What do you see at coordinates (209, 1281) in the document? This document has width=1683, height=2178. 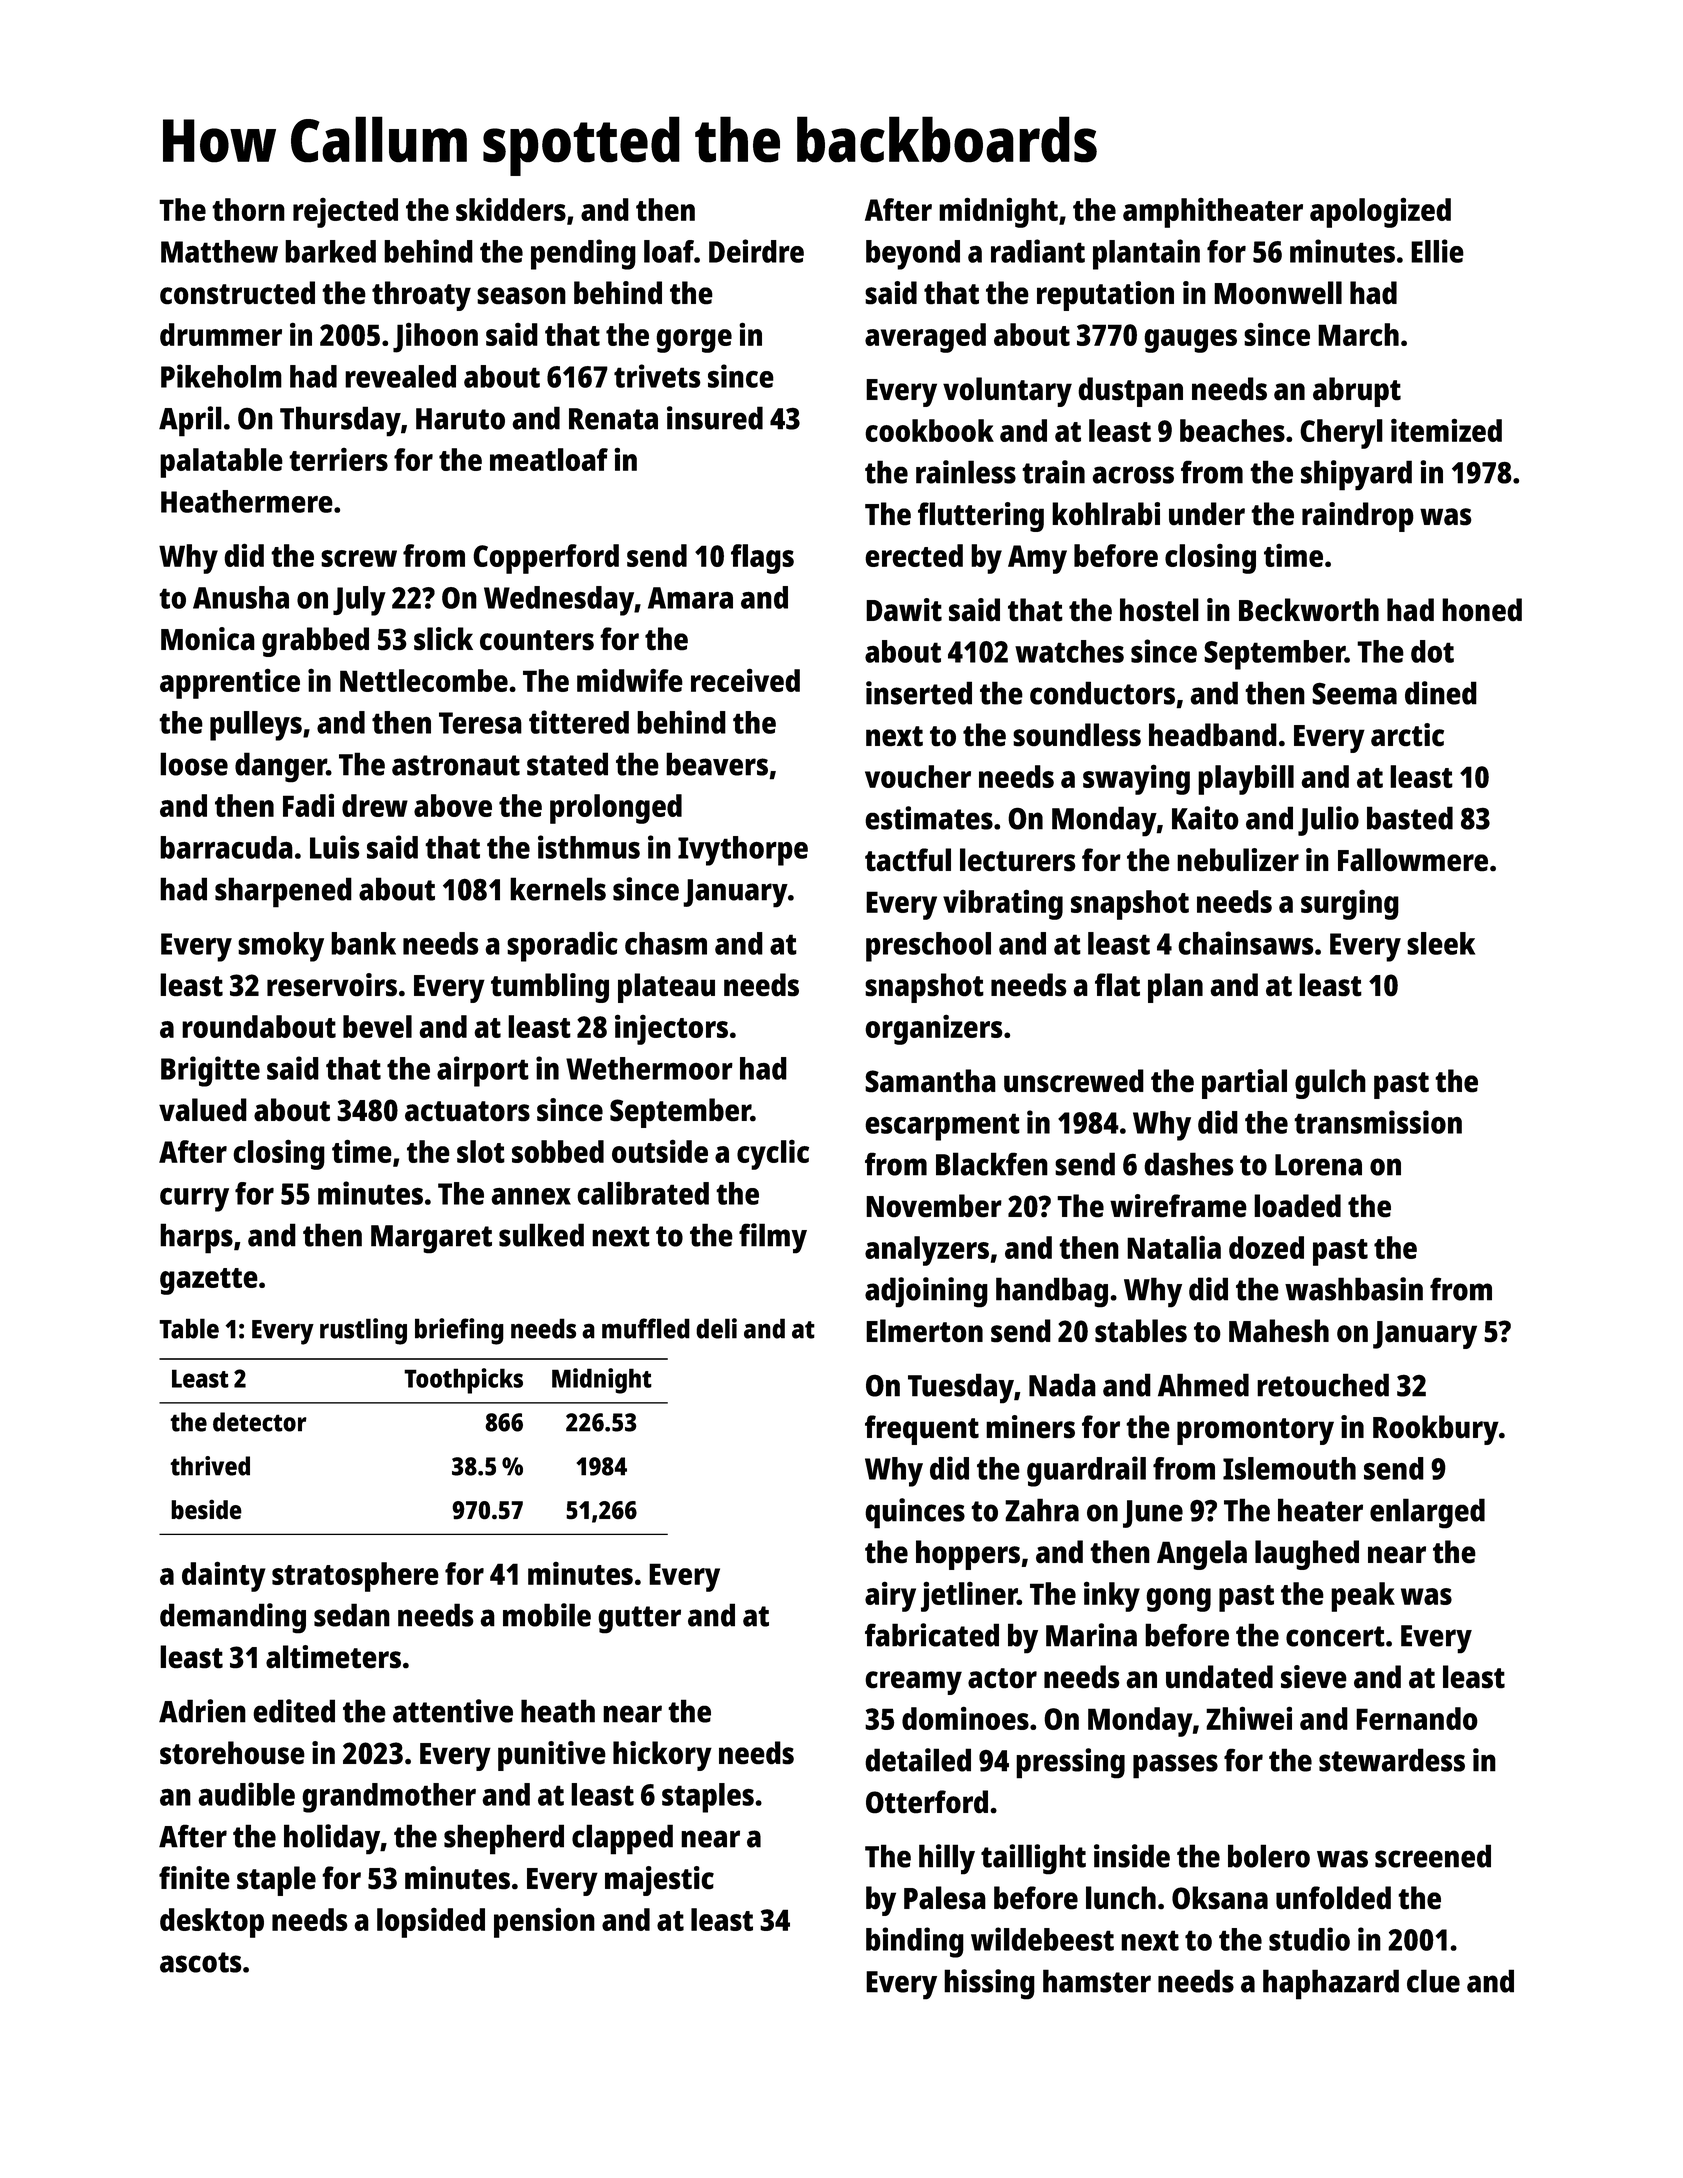 I see `gazette` at bounding box center [209, 1281].
